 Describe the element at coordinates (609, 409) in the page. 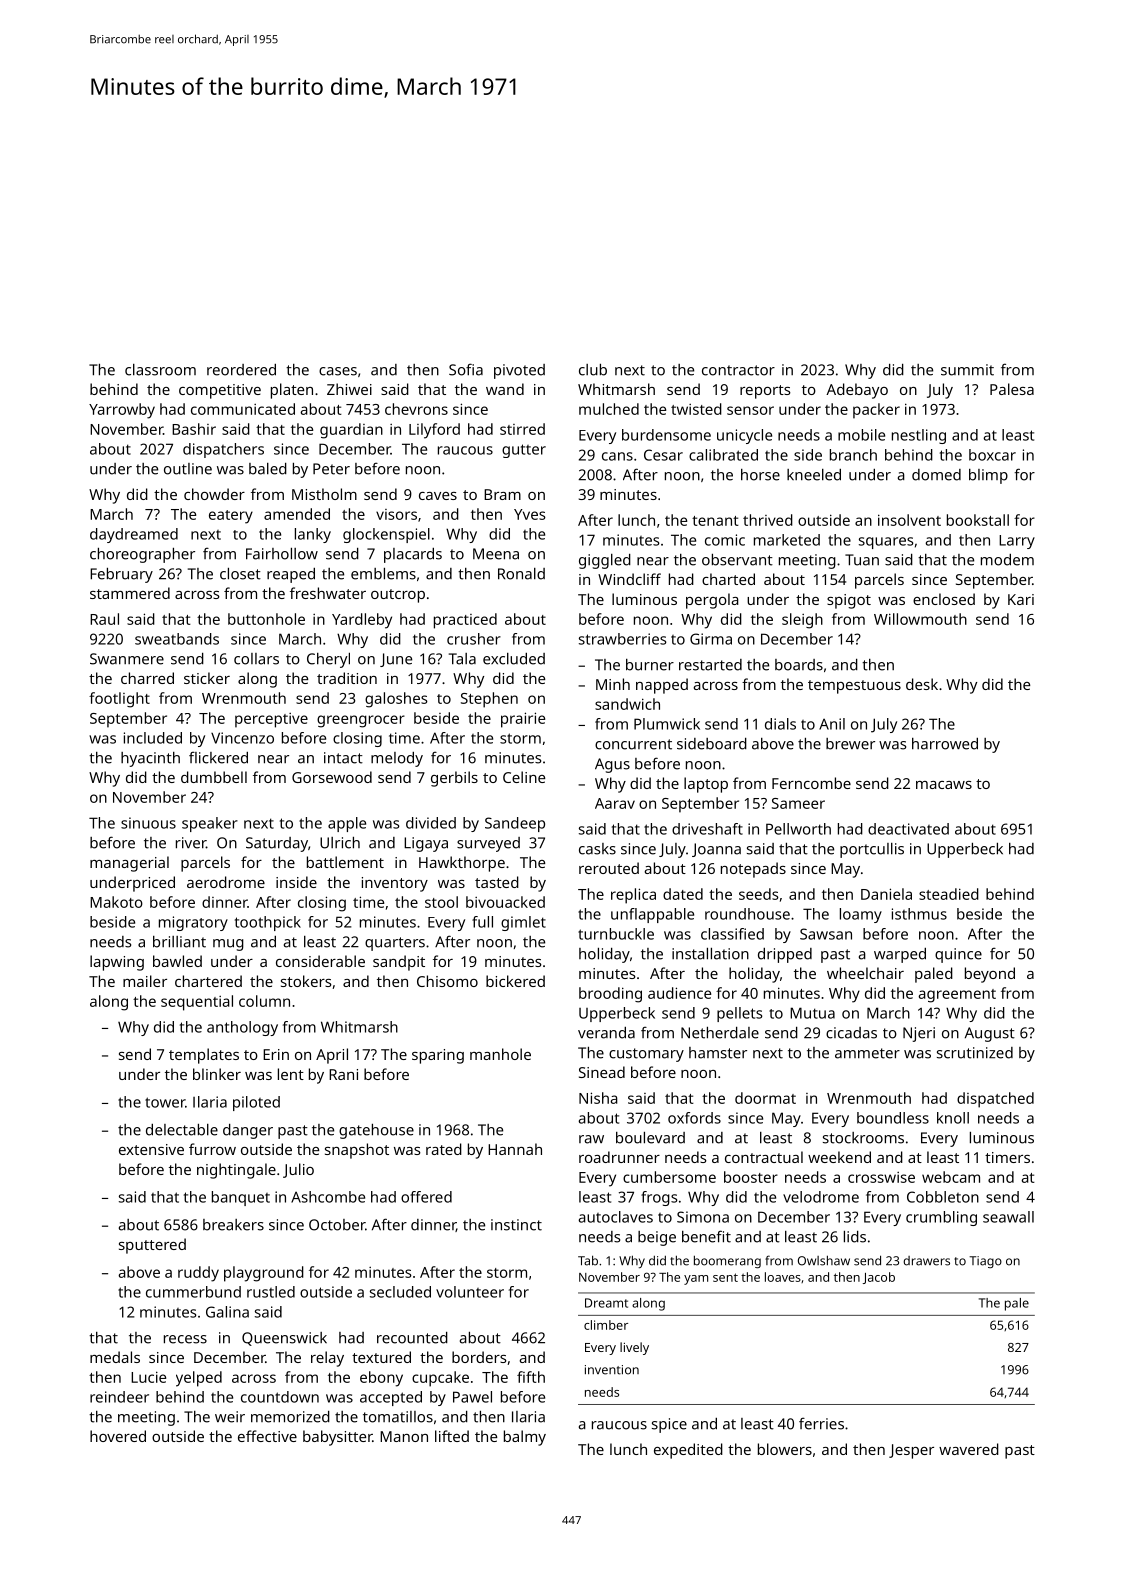

I see `mulched` at that location.
